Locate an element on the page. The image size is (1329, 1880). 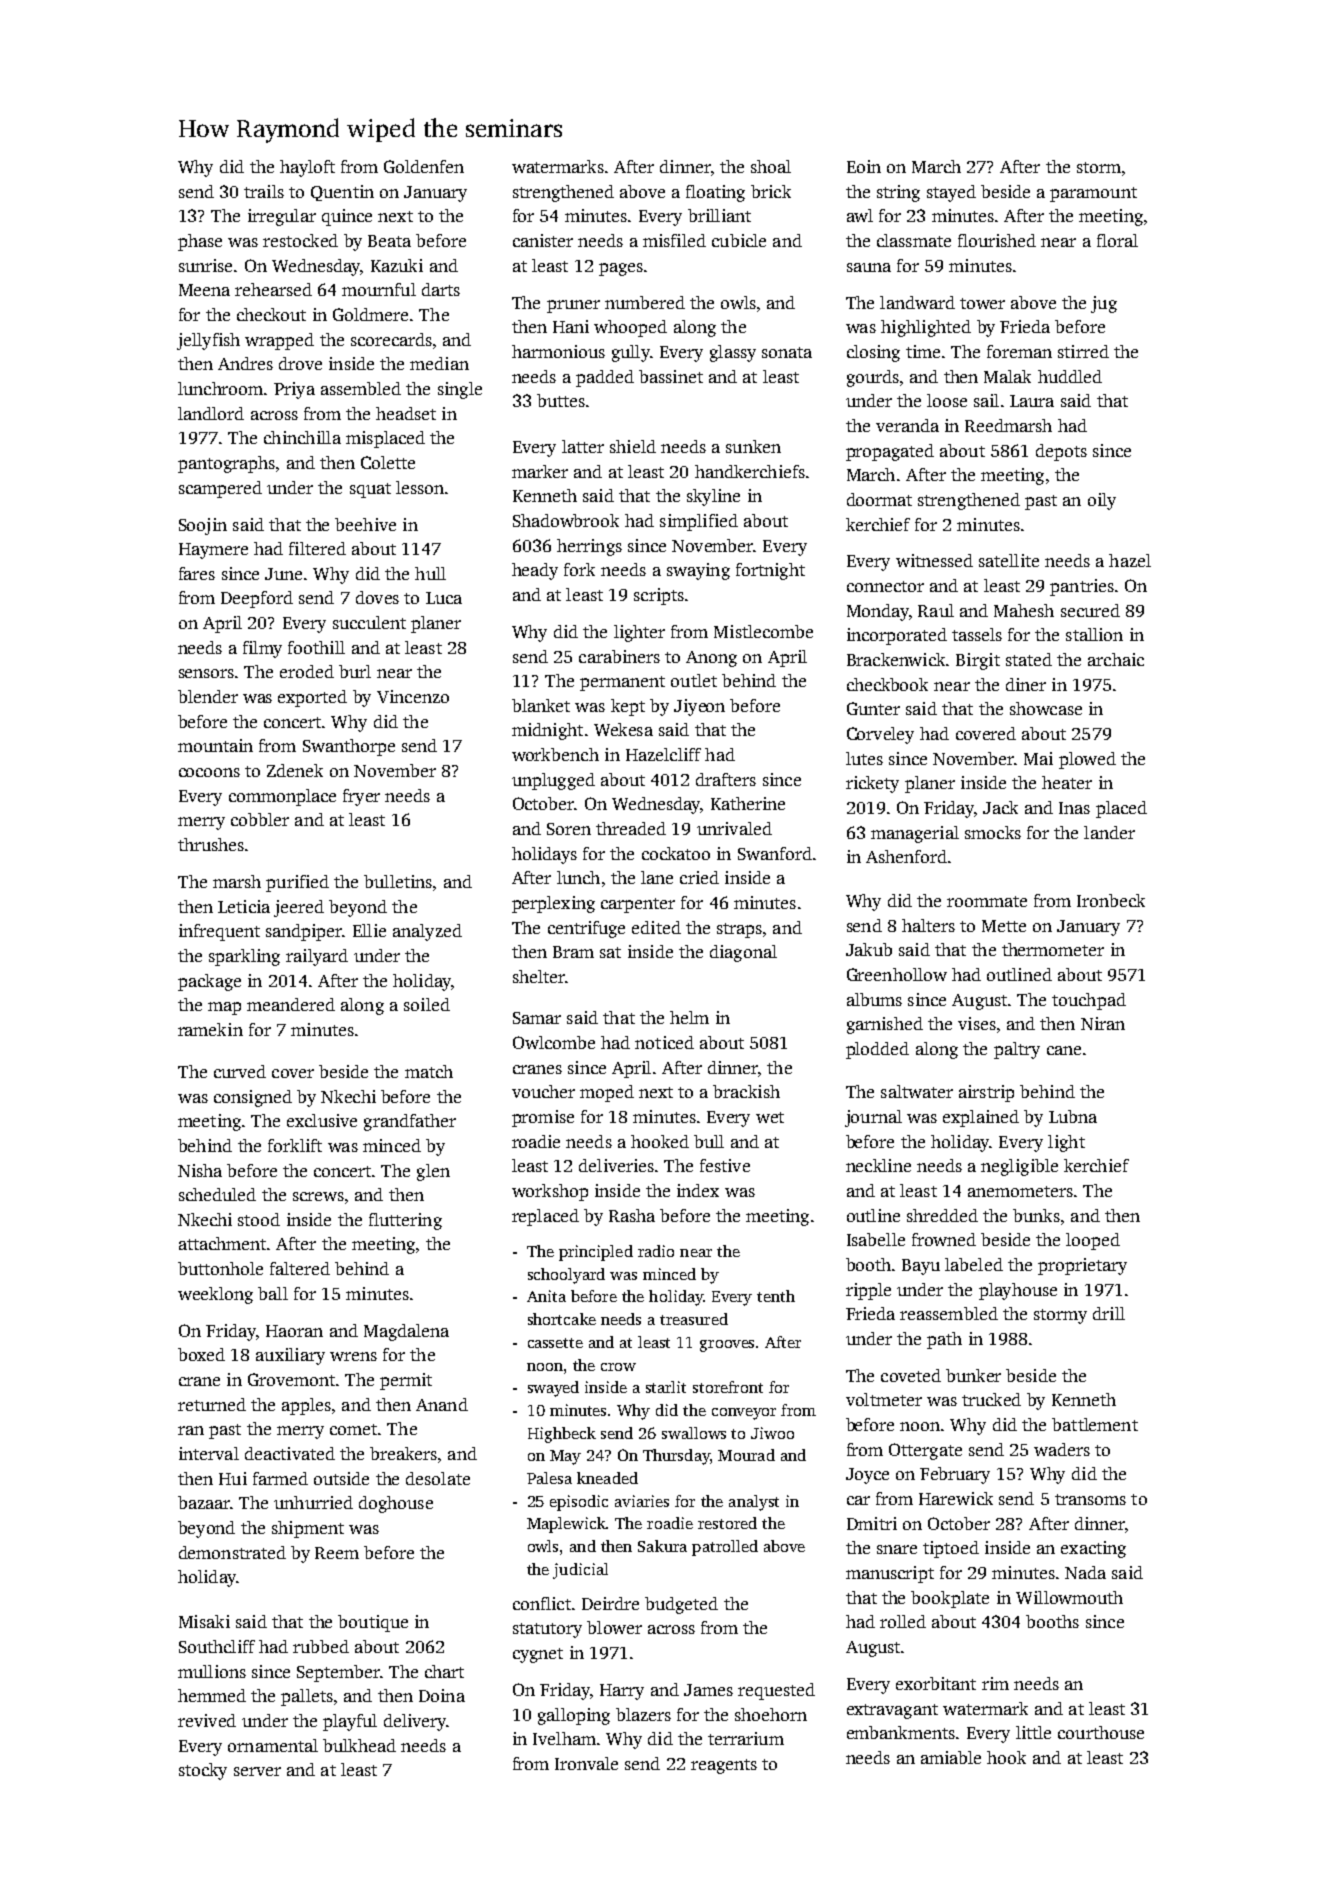
Malak is located at coordinates (1007, 376).
